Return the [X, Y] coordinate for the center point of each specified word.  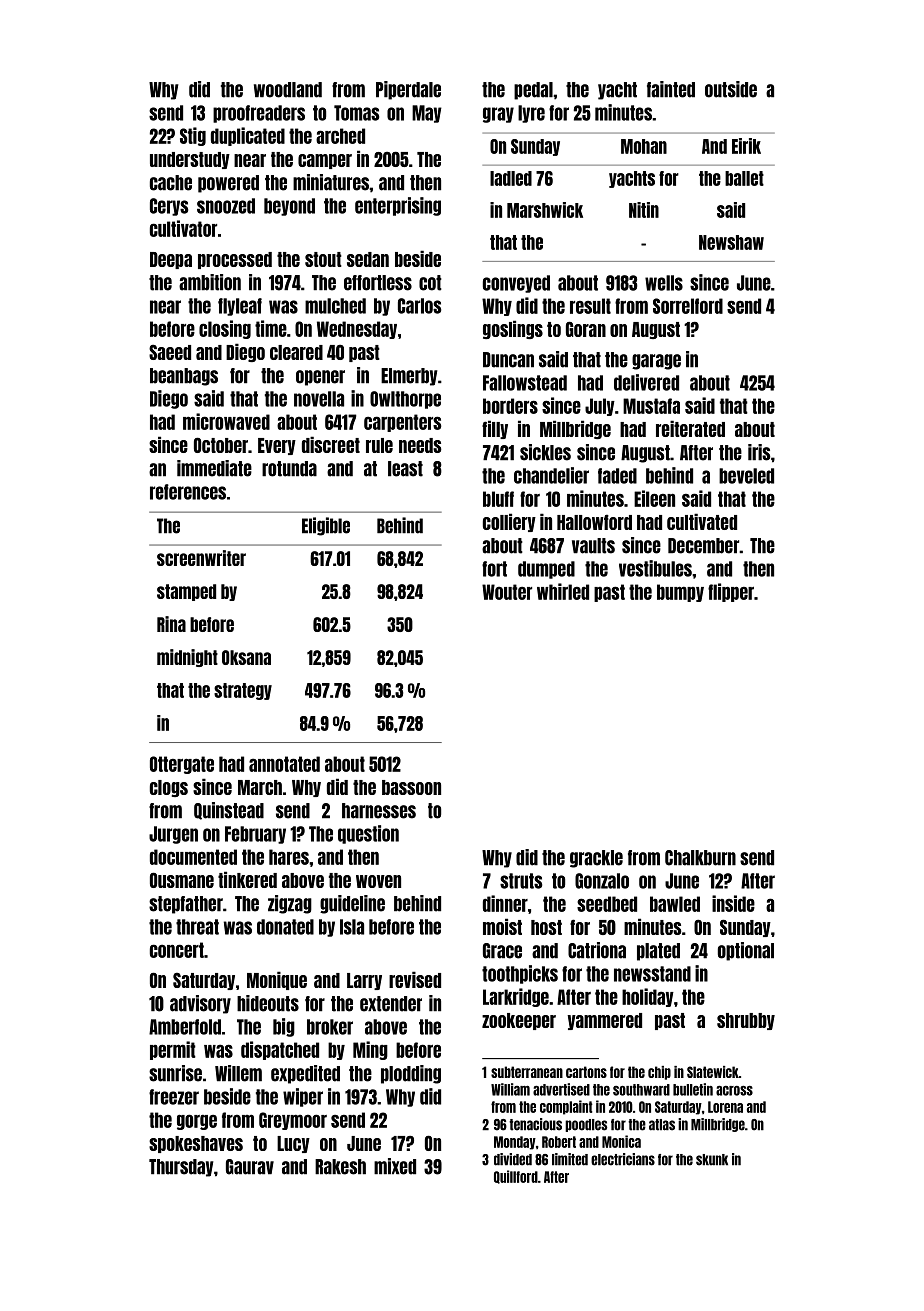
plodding [411, 1074]
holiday [648, 997]
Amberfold [185, 1027]
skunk [712, 1160]
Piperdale [408, 90]
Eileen [654, 498]
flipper [731, 592]
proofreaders [259, 114]
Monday [515, 1143]
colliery [509, 522]
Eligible [326, 526]
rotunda [289, 469]
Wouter [507, 592]
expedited [305, 1074]
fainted [671, 89]
